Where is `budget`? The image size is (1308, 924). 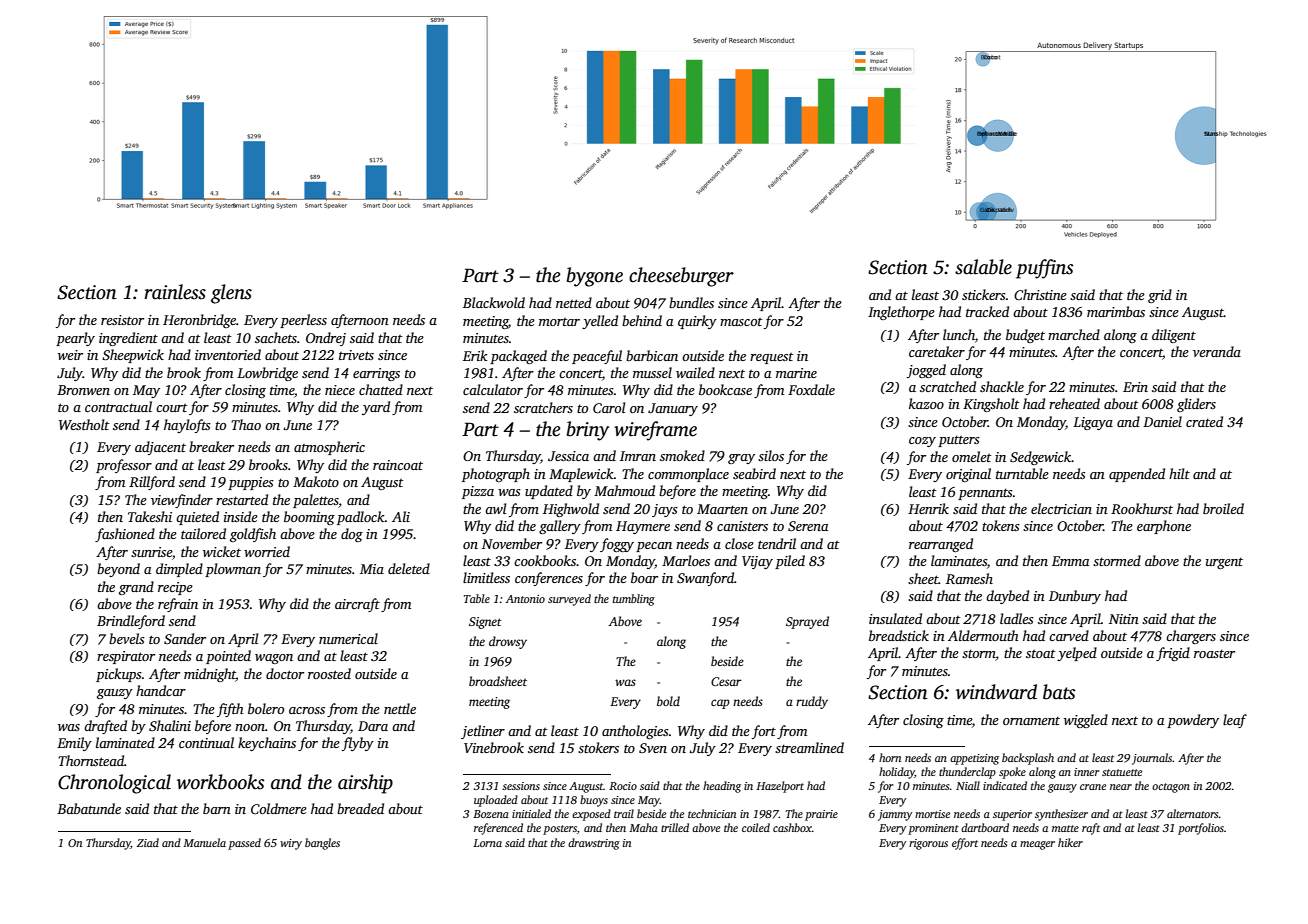
budget is located at coordinates (1025, 336).
